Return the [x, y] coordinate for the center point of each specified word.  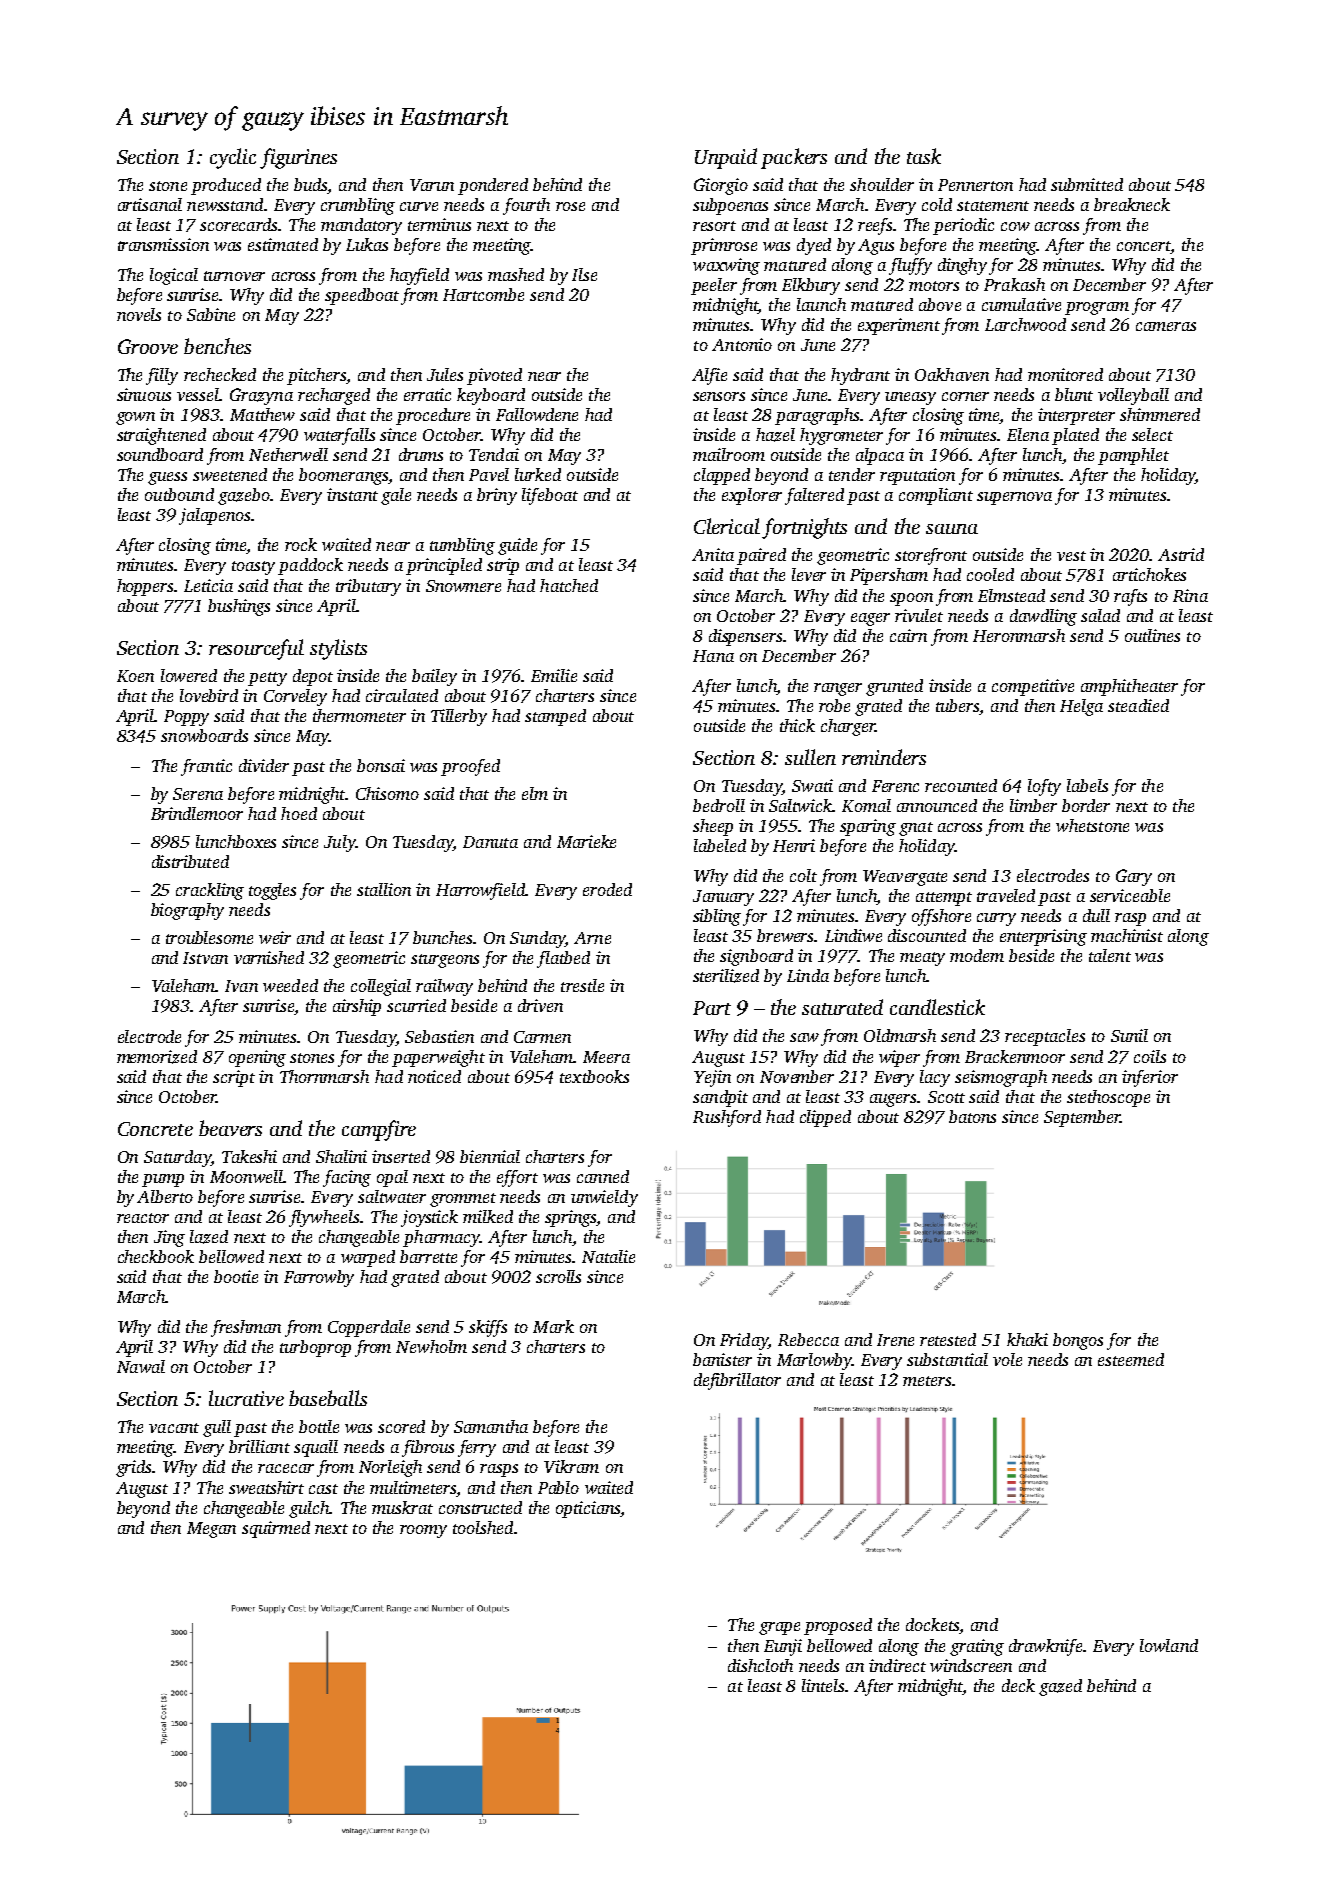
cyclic [233, 158]
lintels [823, 1685]
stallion [384, 889]
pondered [493, 186]
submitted [1087, 184]
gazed [1060, 1687]
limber [1033, 805]
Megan [211, 1530]
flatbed [563, 959]
